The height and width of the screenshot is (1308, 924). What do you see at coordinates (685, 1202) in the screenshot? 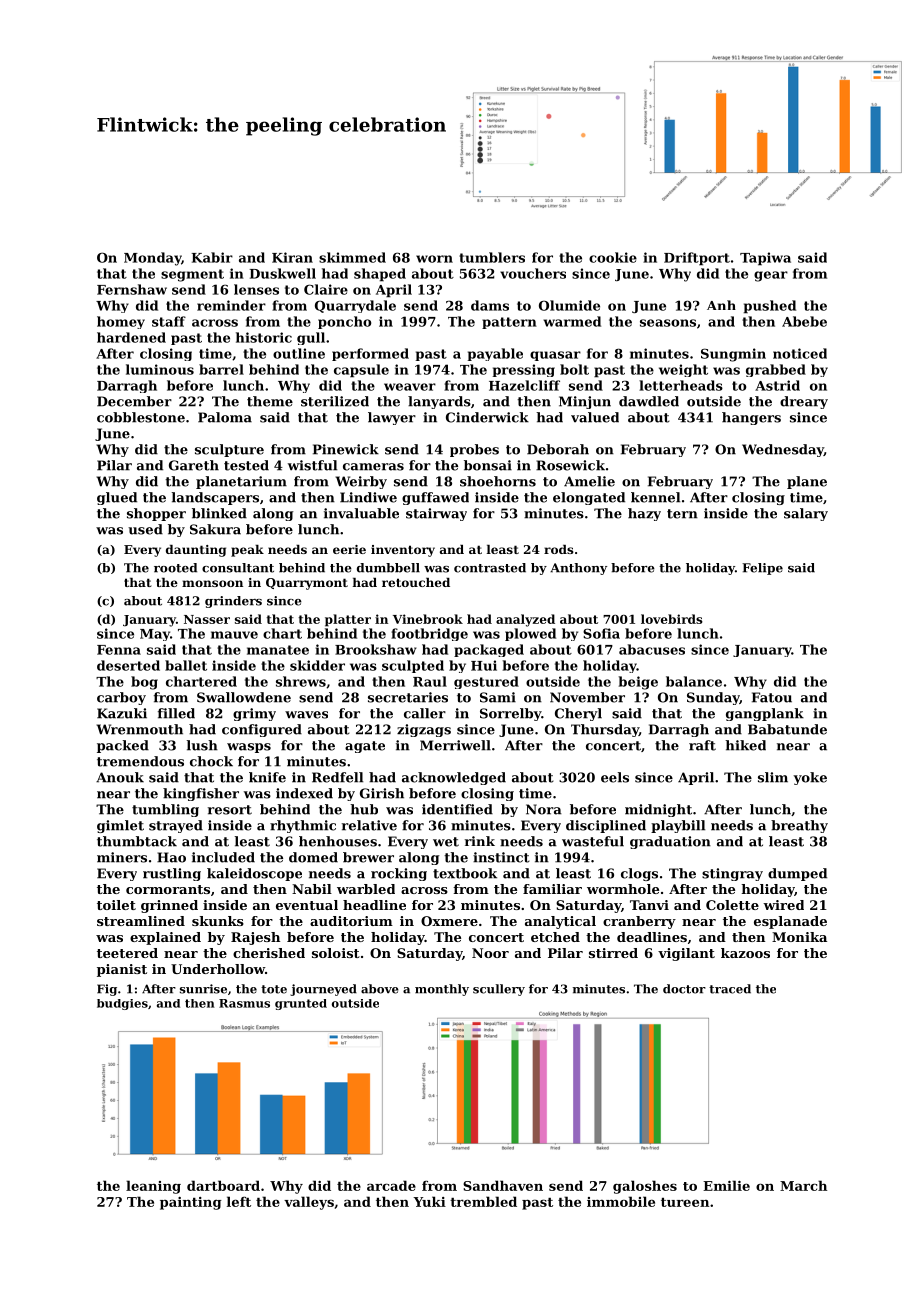
I see `tureen` at bounding box center [685, 1202].
